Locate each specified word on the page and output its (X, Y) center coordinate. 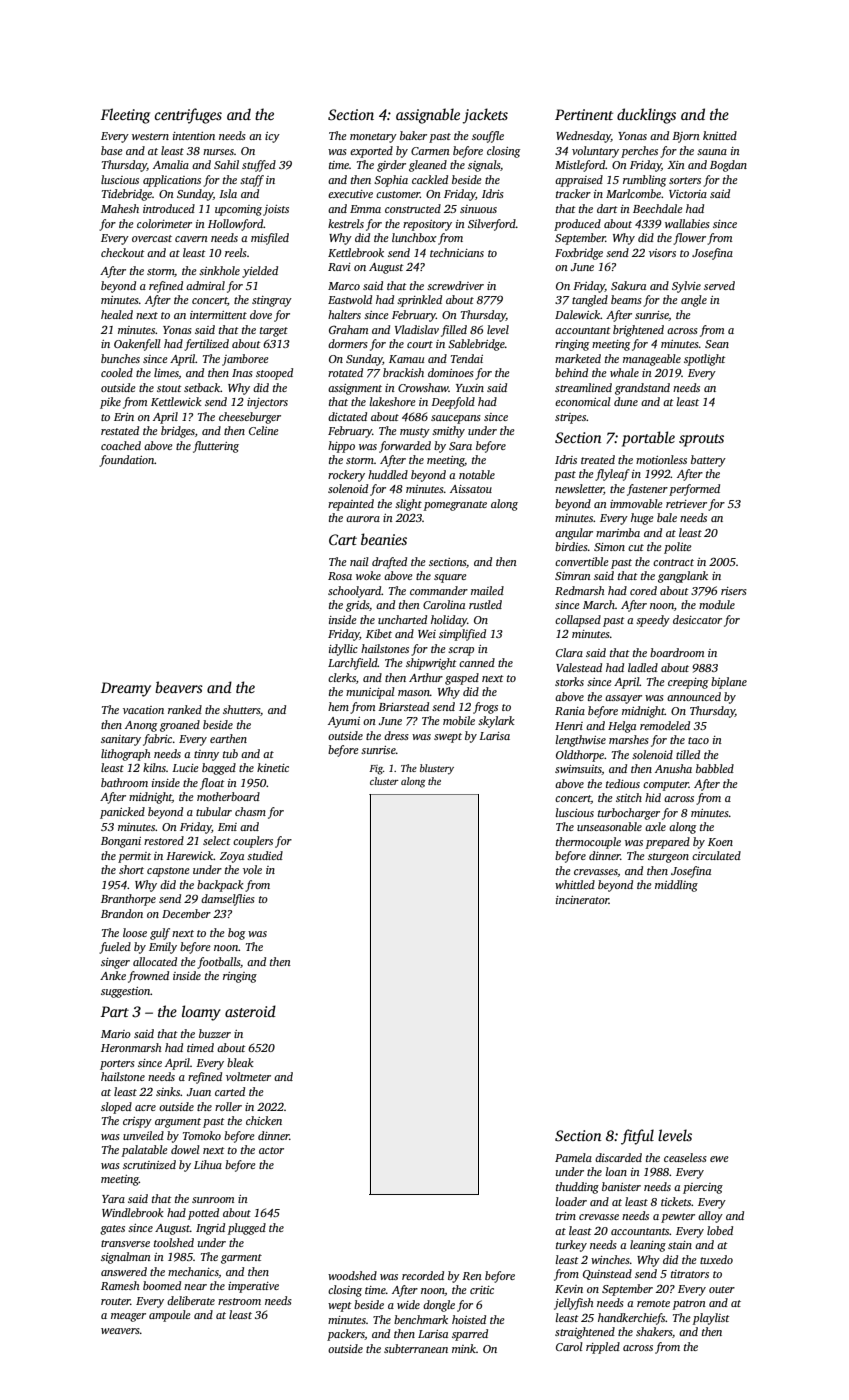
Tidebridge (127, 195)
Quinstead (607, 1274)
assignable (428, 116)
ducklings (646, 116)
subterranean (416, 1348)
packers (346, 1335)
